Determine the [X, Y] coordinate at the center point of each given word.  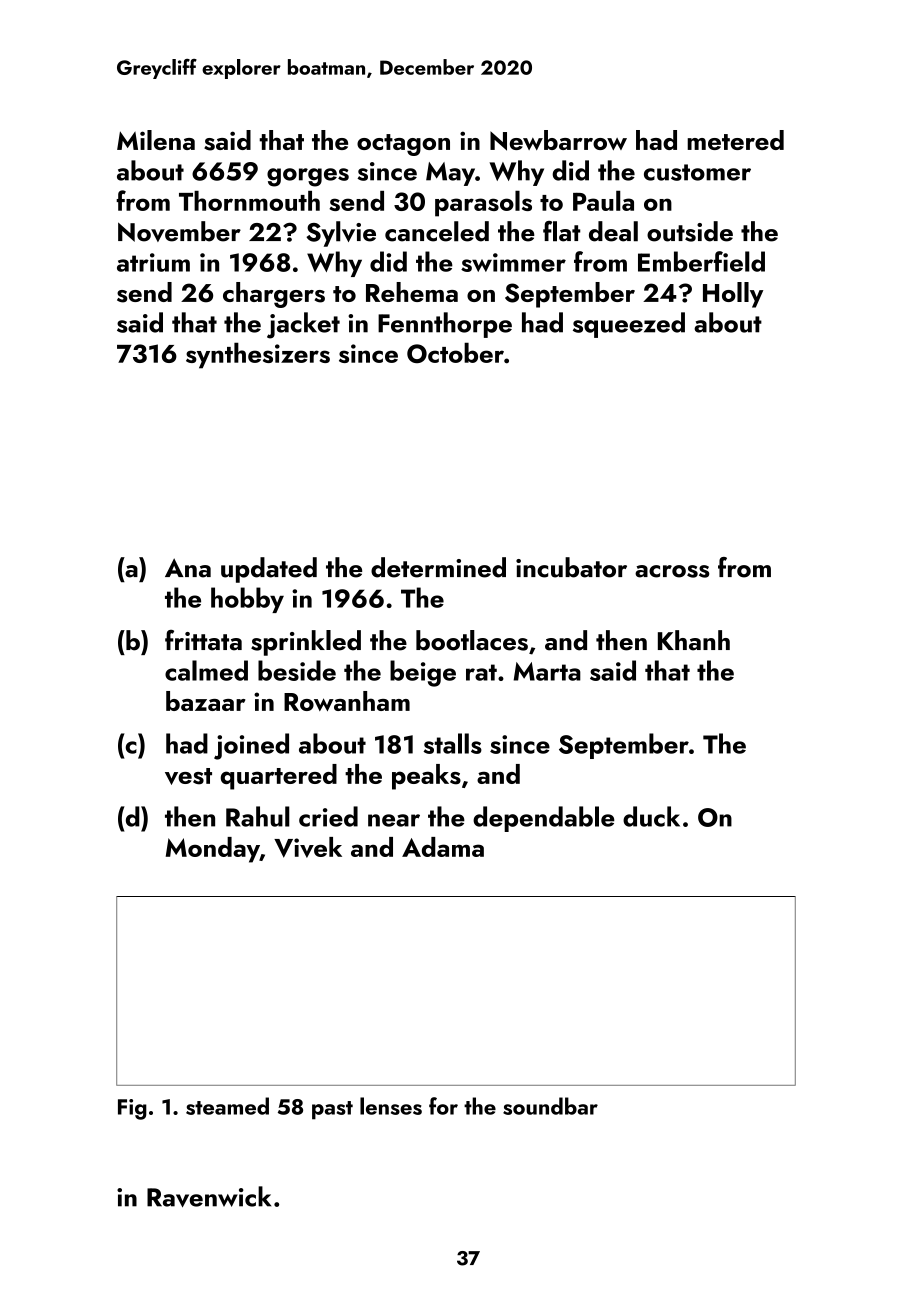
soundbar [550, 1106]
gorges [308, 177]
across [672, 571]
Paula [603, 200]
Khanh [694, 640]
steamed [227, 1106]
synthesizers [258, 356]
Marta [547, 671]
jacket [303, 325]
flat [562, 231]
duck [651, 816]
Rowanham [347, 701]
